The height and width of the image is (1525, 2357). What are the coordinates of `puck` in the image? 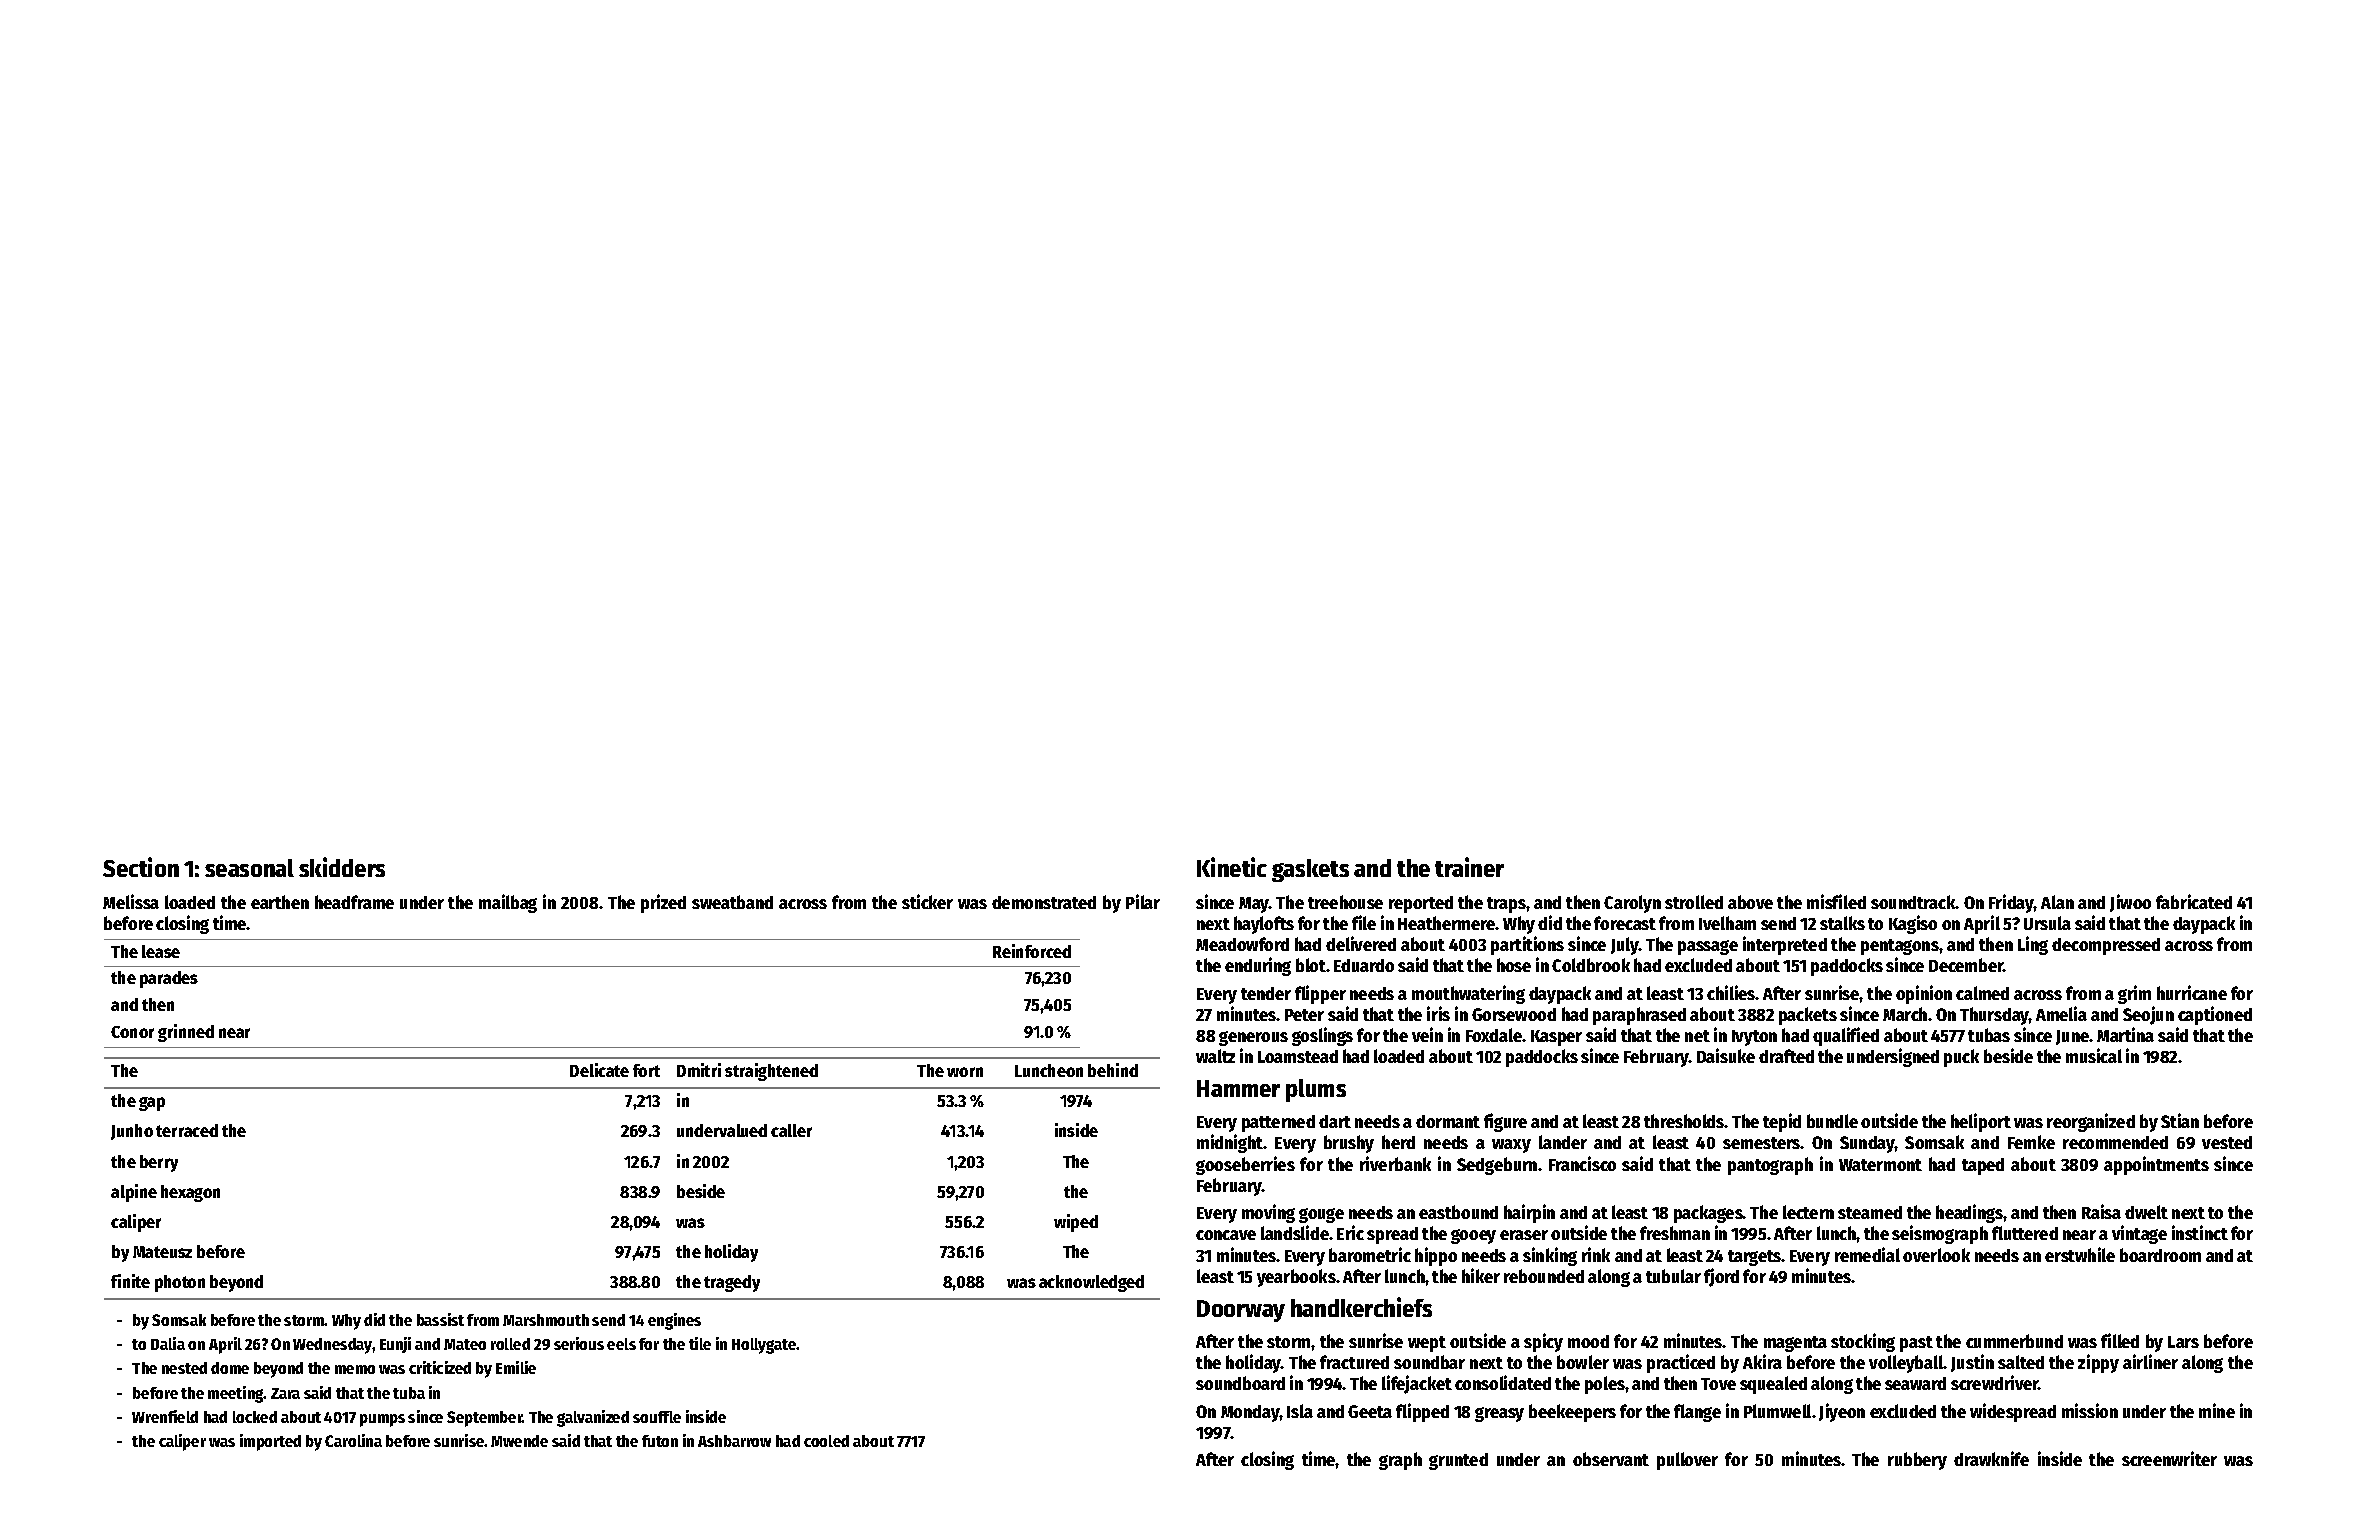 It's located at (1961, 1058).
